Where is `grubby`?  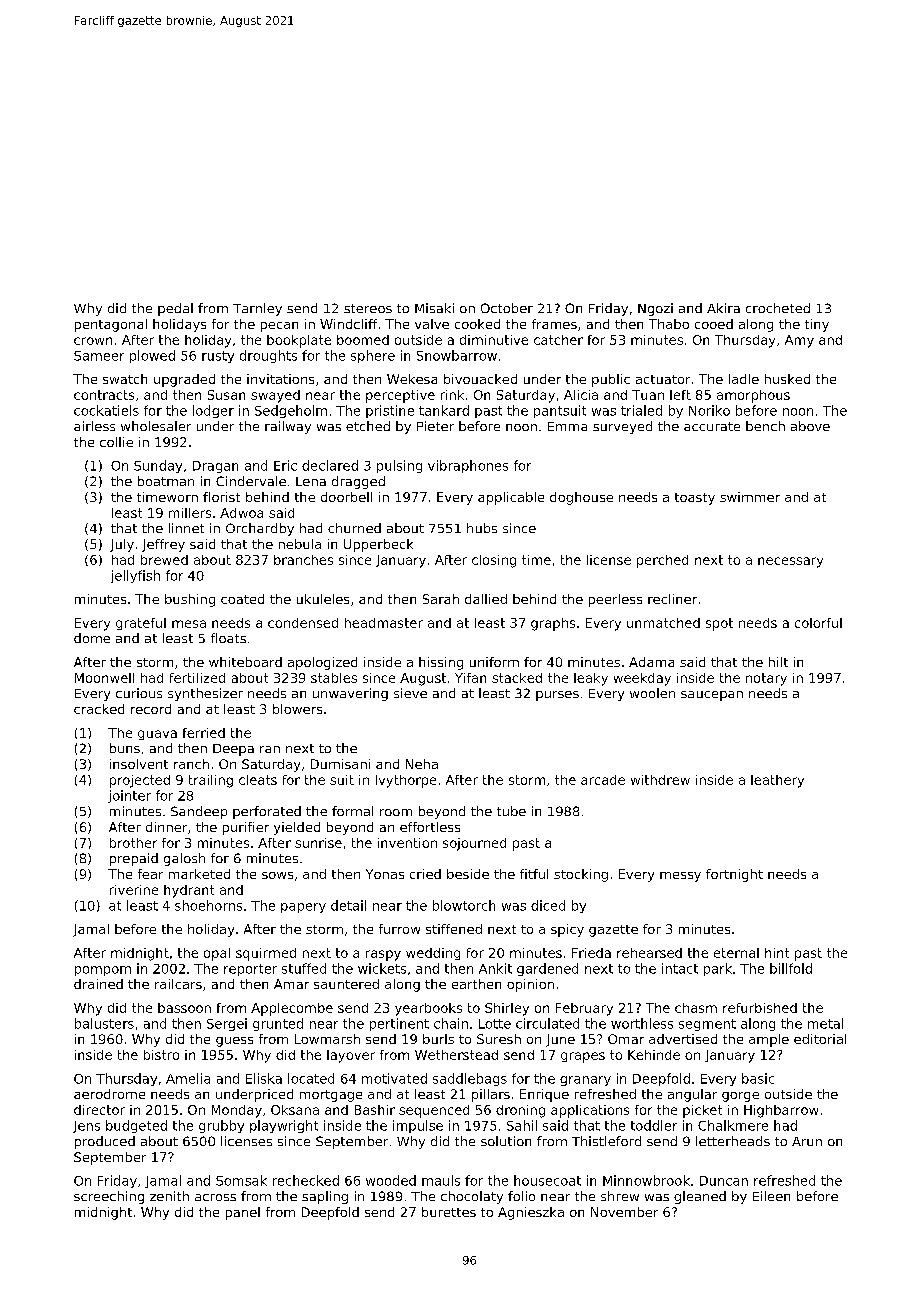 grubby is located at coordinates (221, 1126).
